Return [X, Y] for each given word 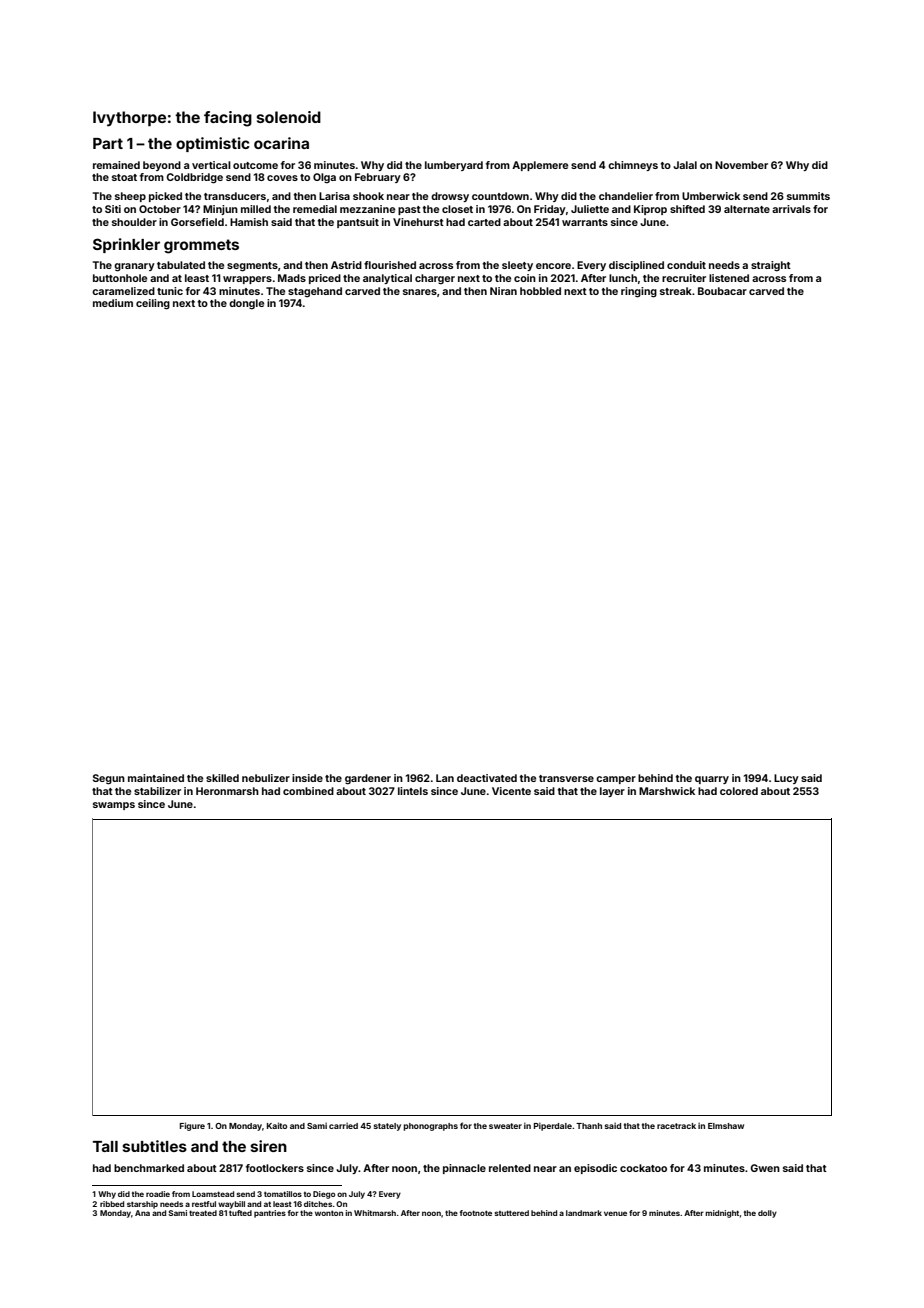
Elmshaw [726, 1126]
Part [108, 143]
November [741, 165]
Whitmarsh [375, 1213]
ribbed [112, 1204]
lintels [413, 791]
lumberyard [454, 166]
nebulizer [266, 778]
